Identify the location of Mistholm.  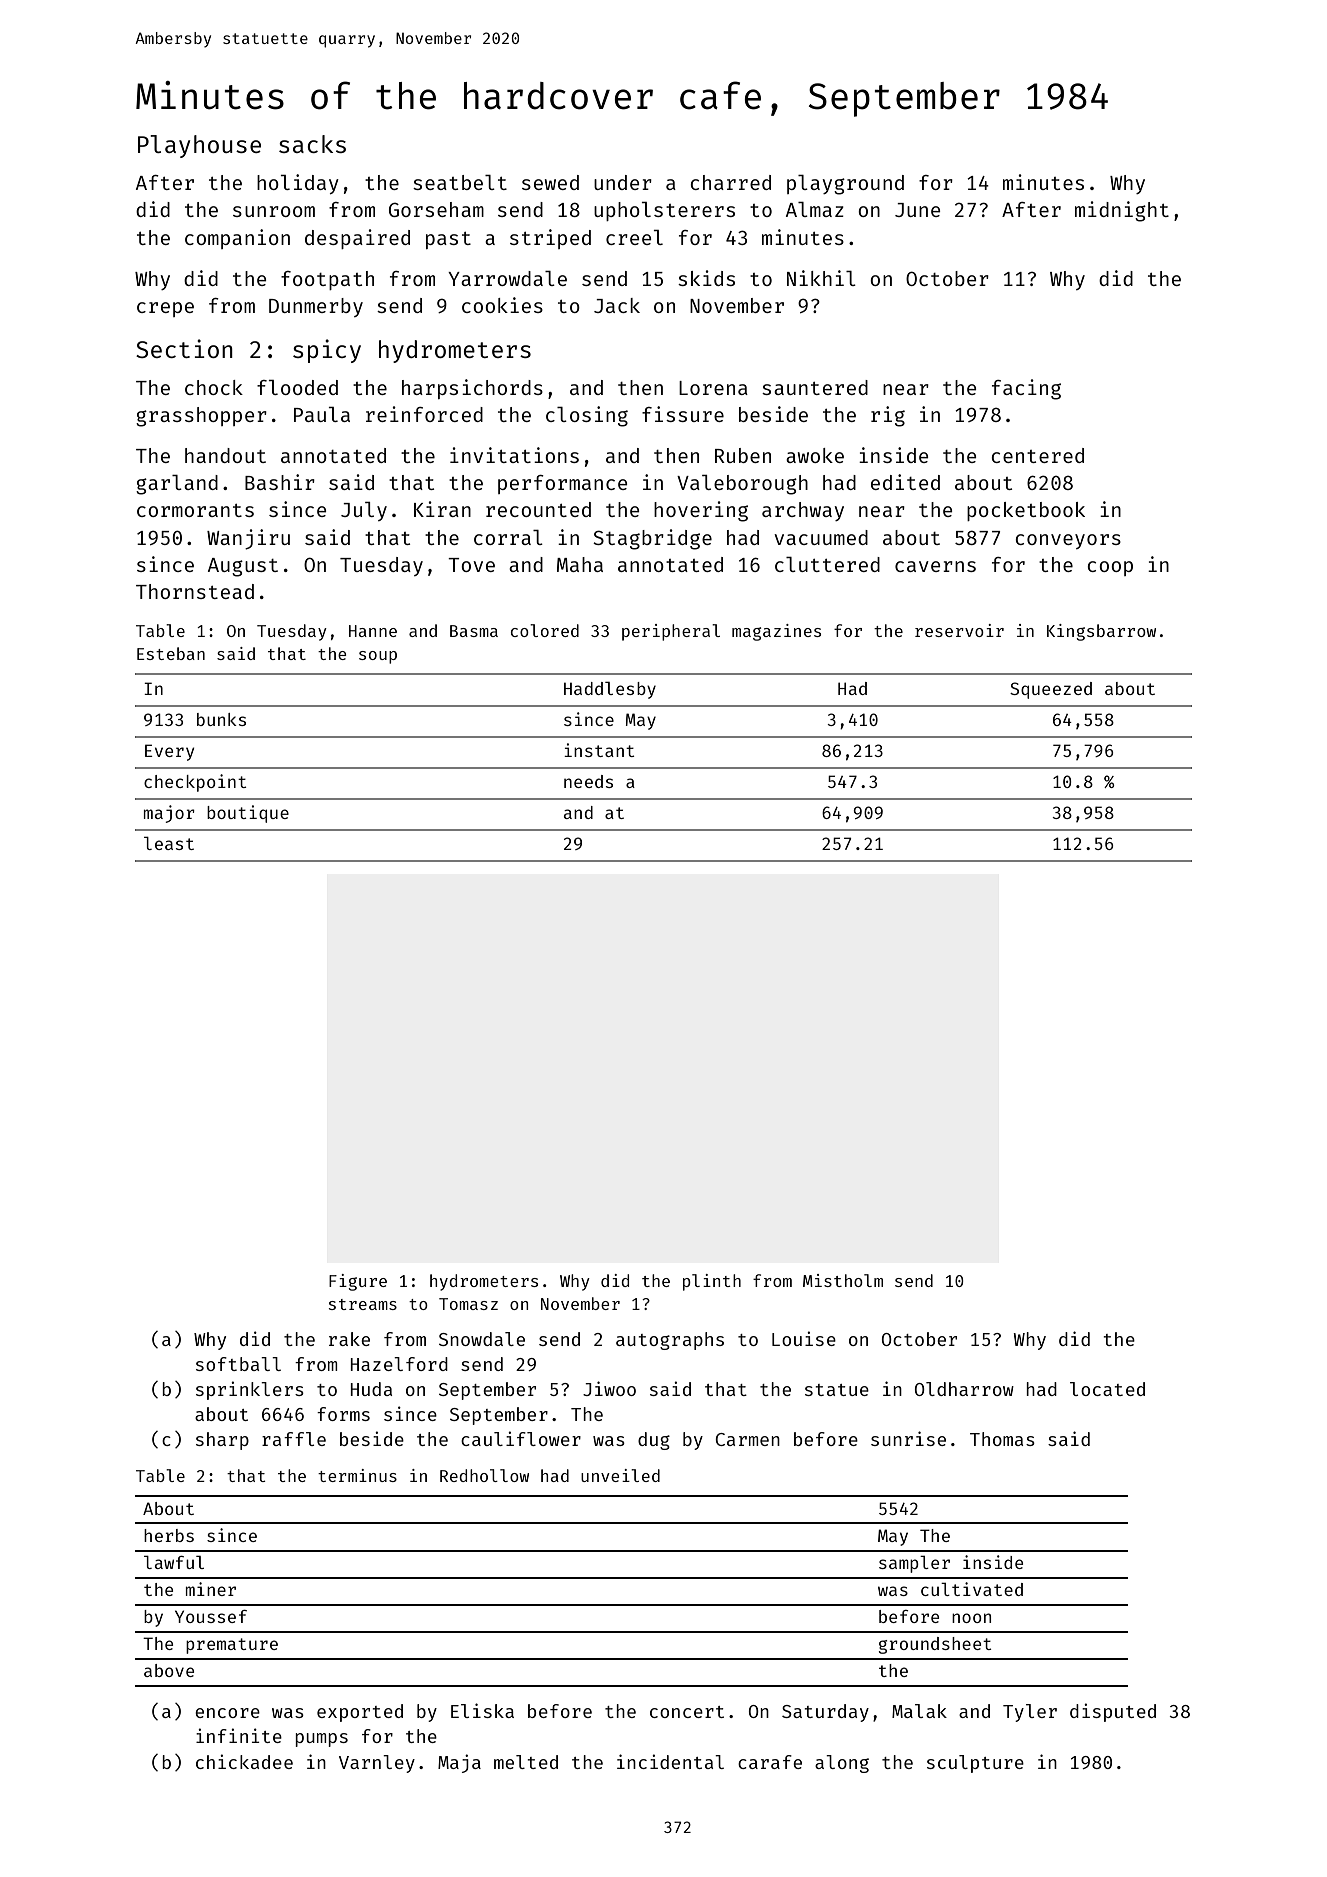
(843, 1280).
